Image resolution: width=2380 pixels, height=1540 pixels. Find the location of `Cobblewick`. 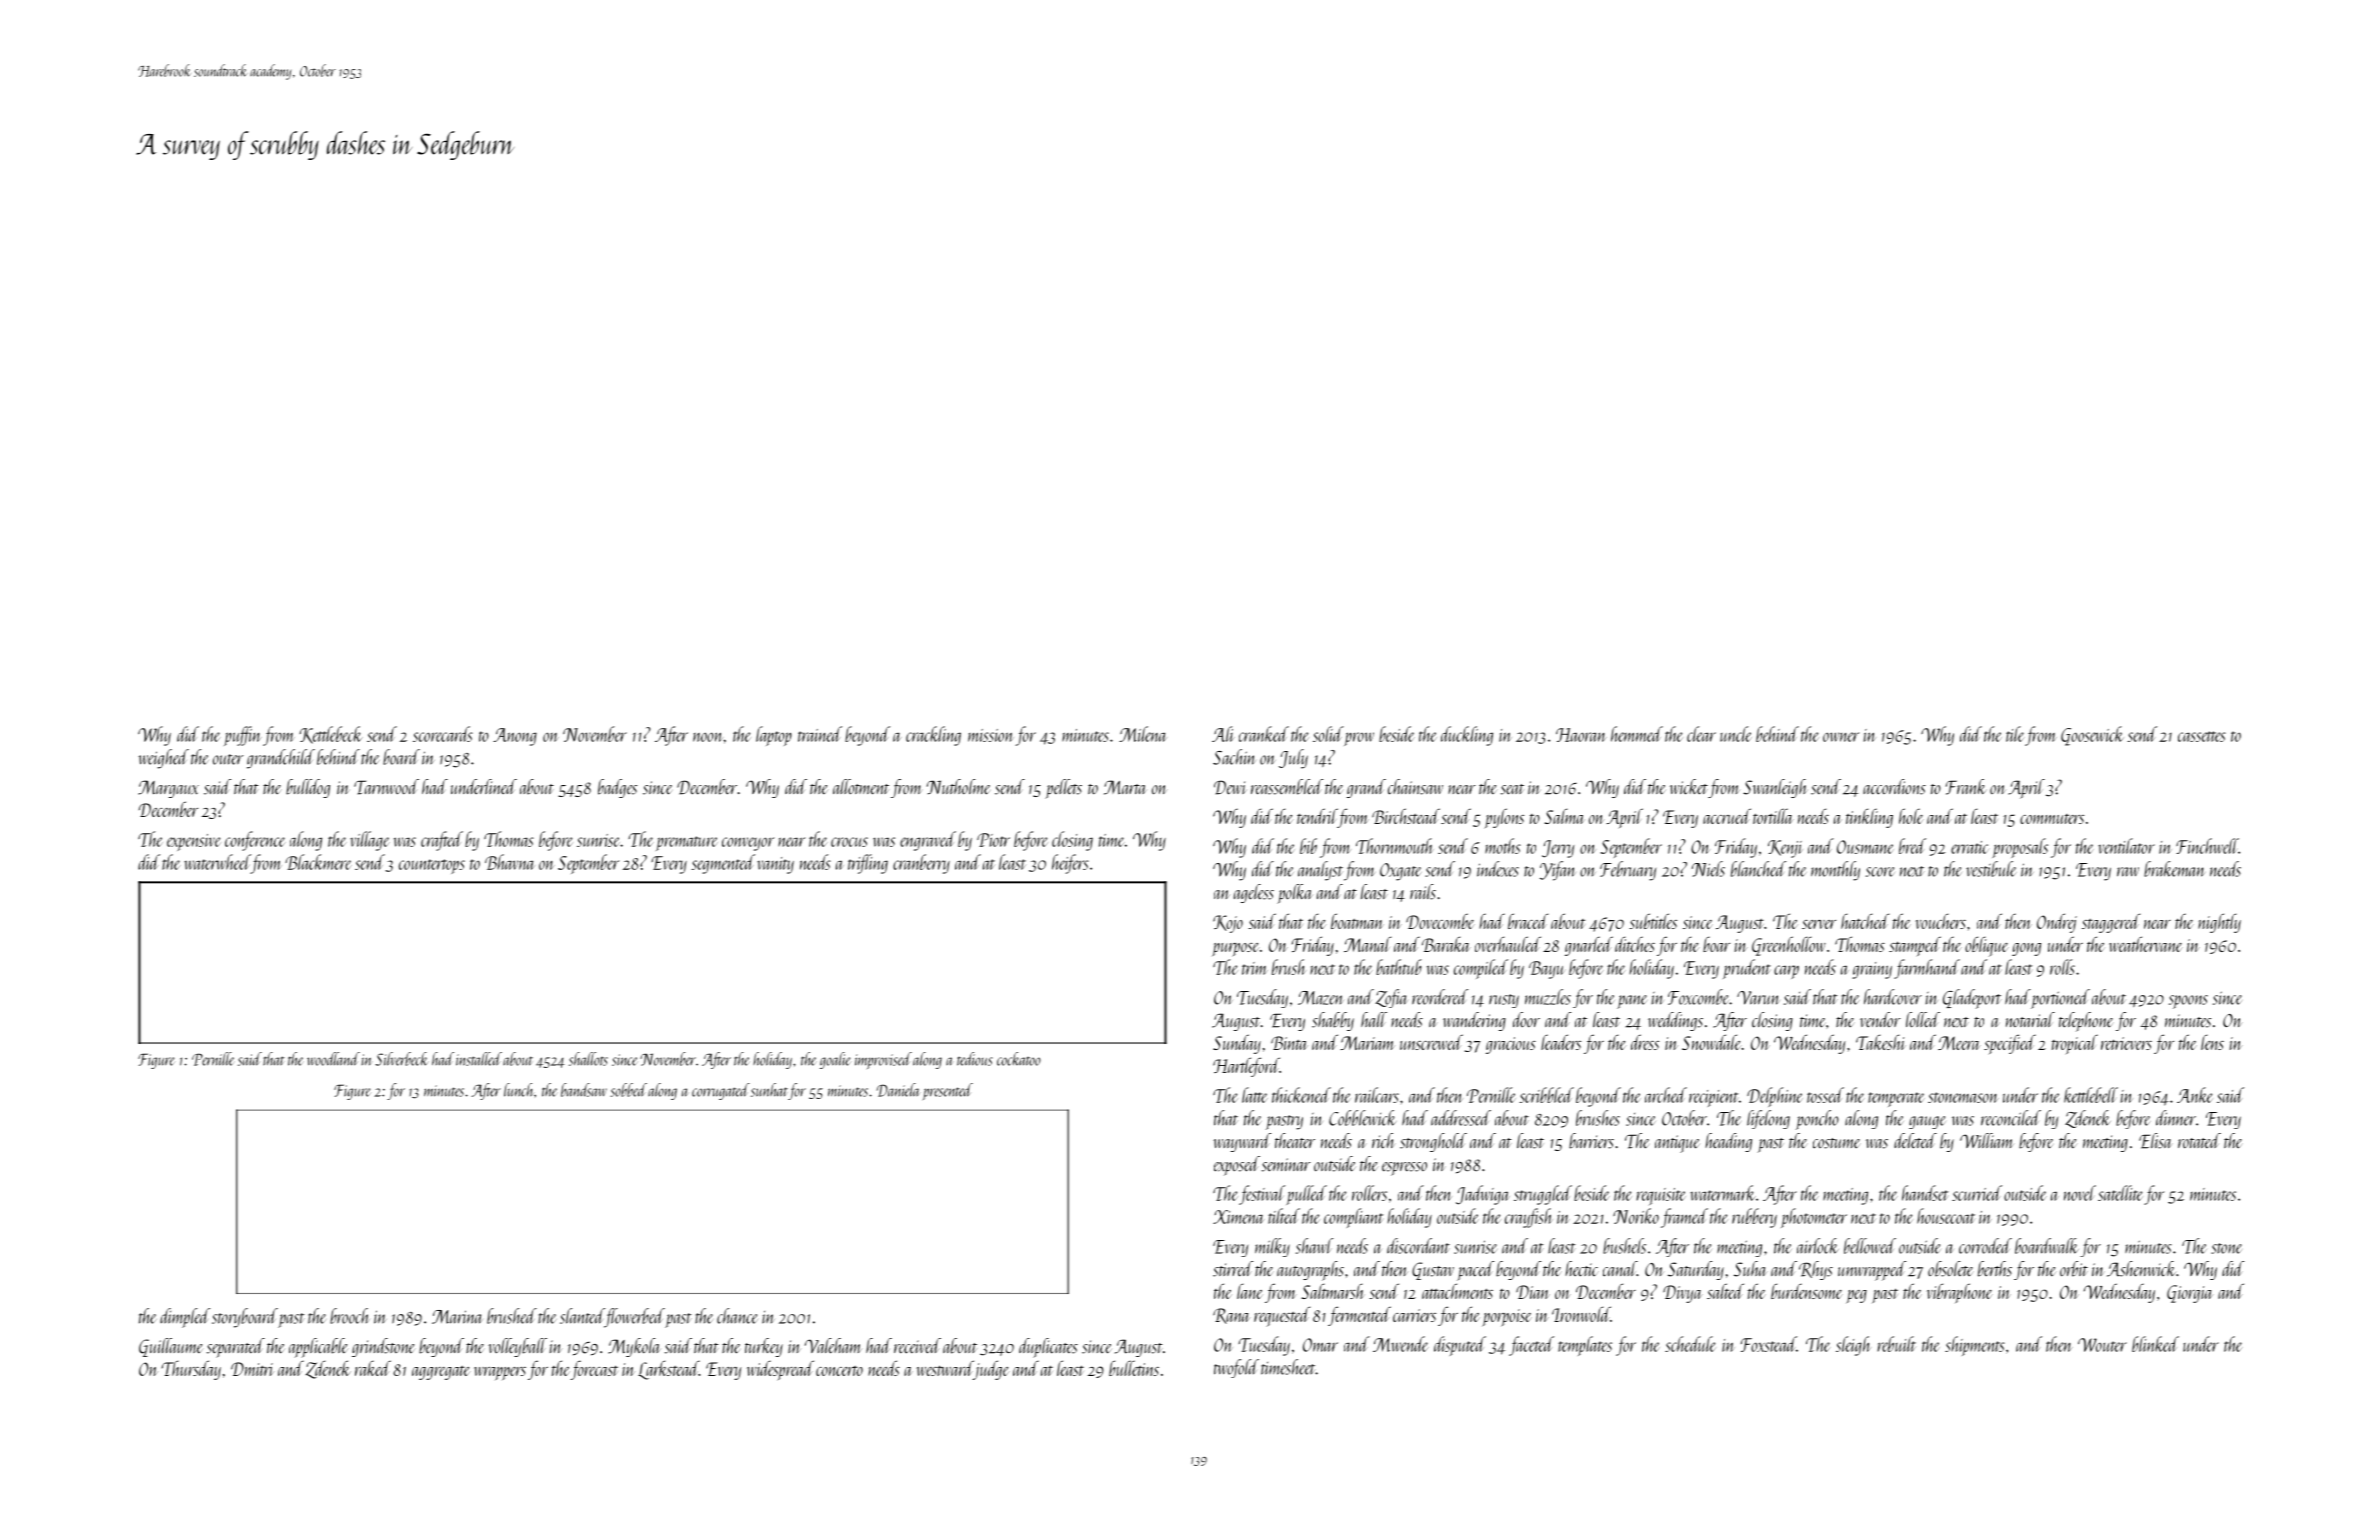

Cobblewick is located at coordinates (1362, 1118).
